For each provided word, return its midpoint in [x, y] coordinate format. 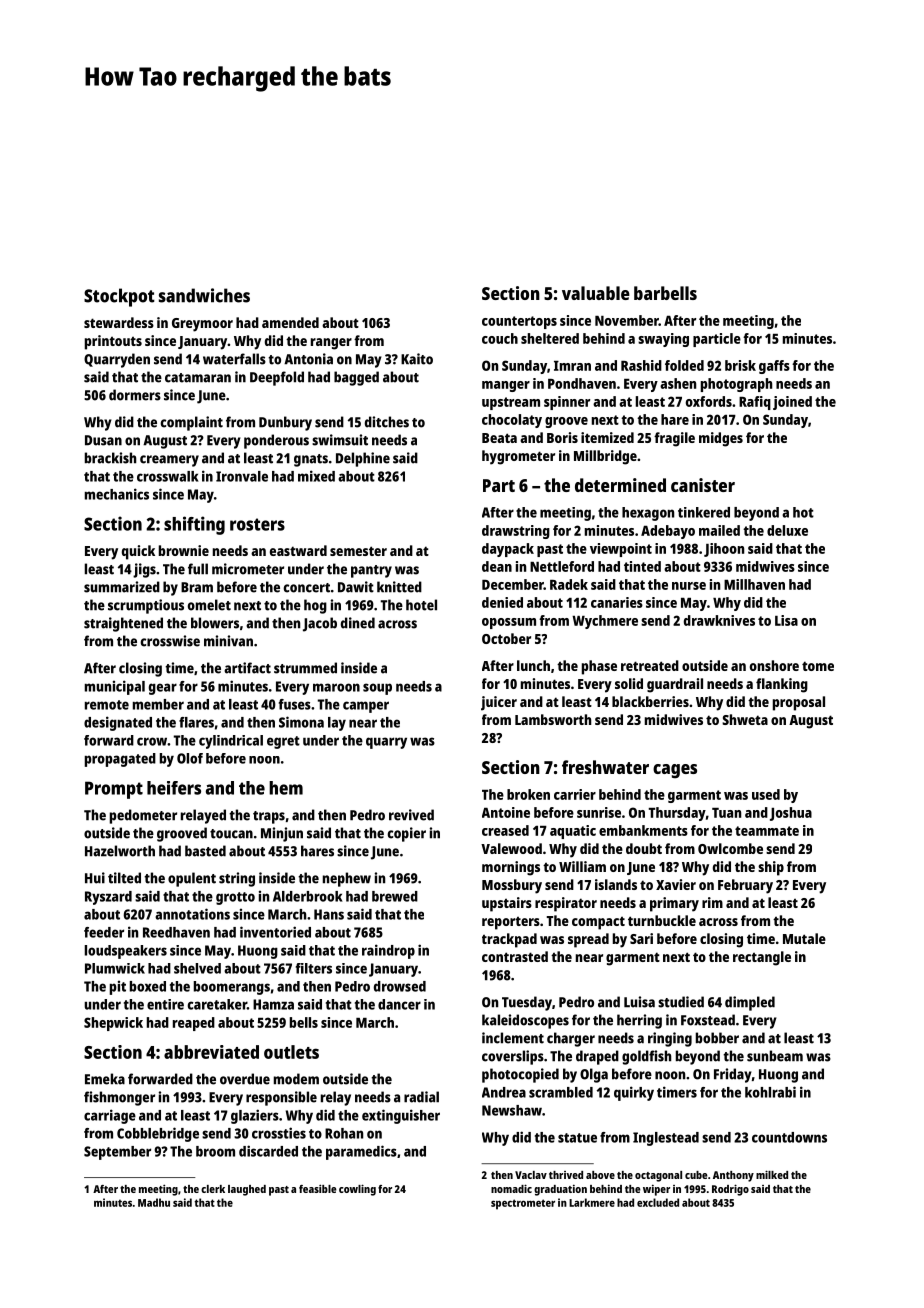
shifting [194, 525]
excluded [658, 1202]
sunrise [599, 812]
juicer [499, 703]
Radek [569, 584]
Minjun [282, 834]
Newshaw [512, 1110]
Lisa [786, 620]
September [117, 1153]
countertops [519, 322]
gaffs [774, 367]
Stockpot [119, 297]
